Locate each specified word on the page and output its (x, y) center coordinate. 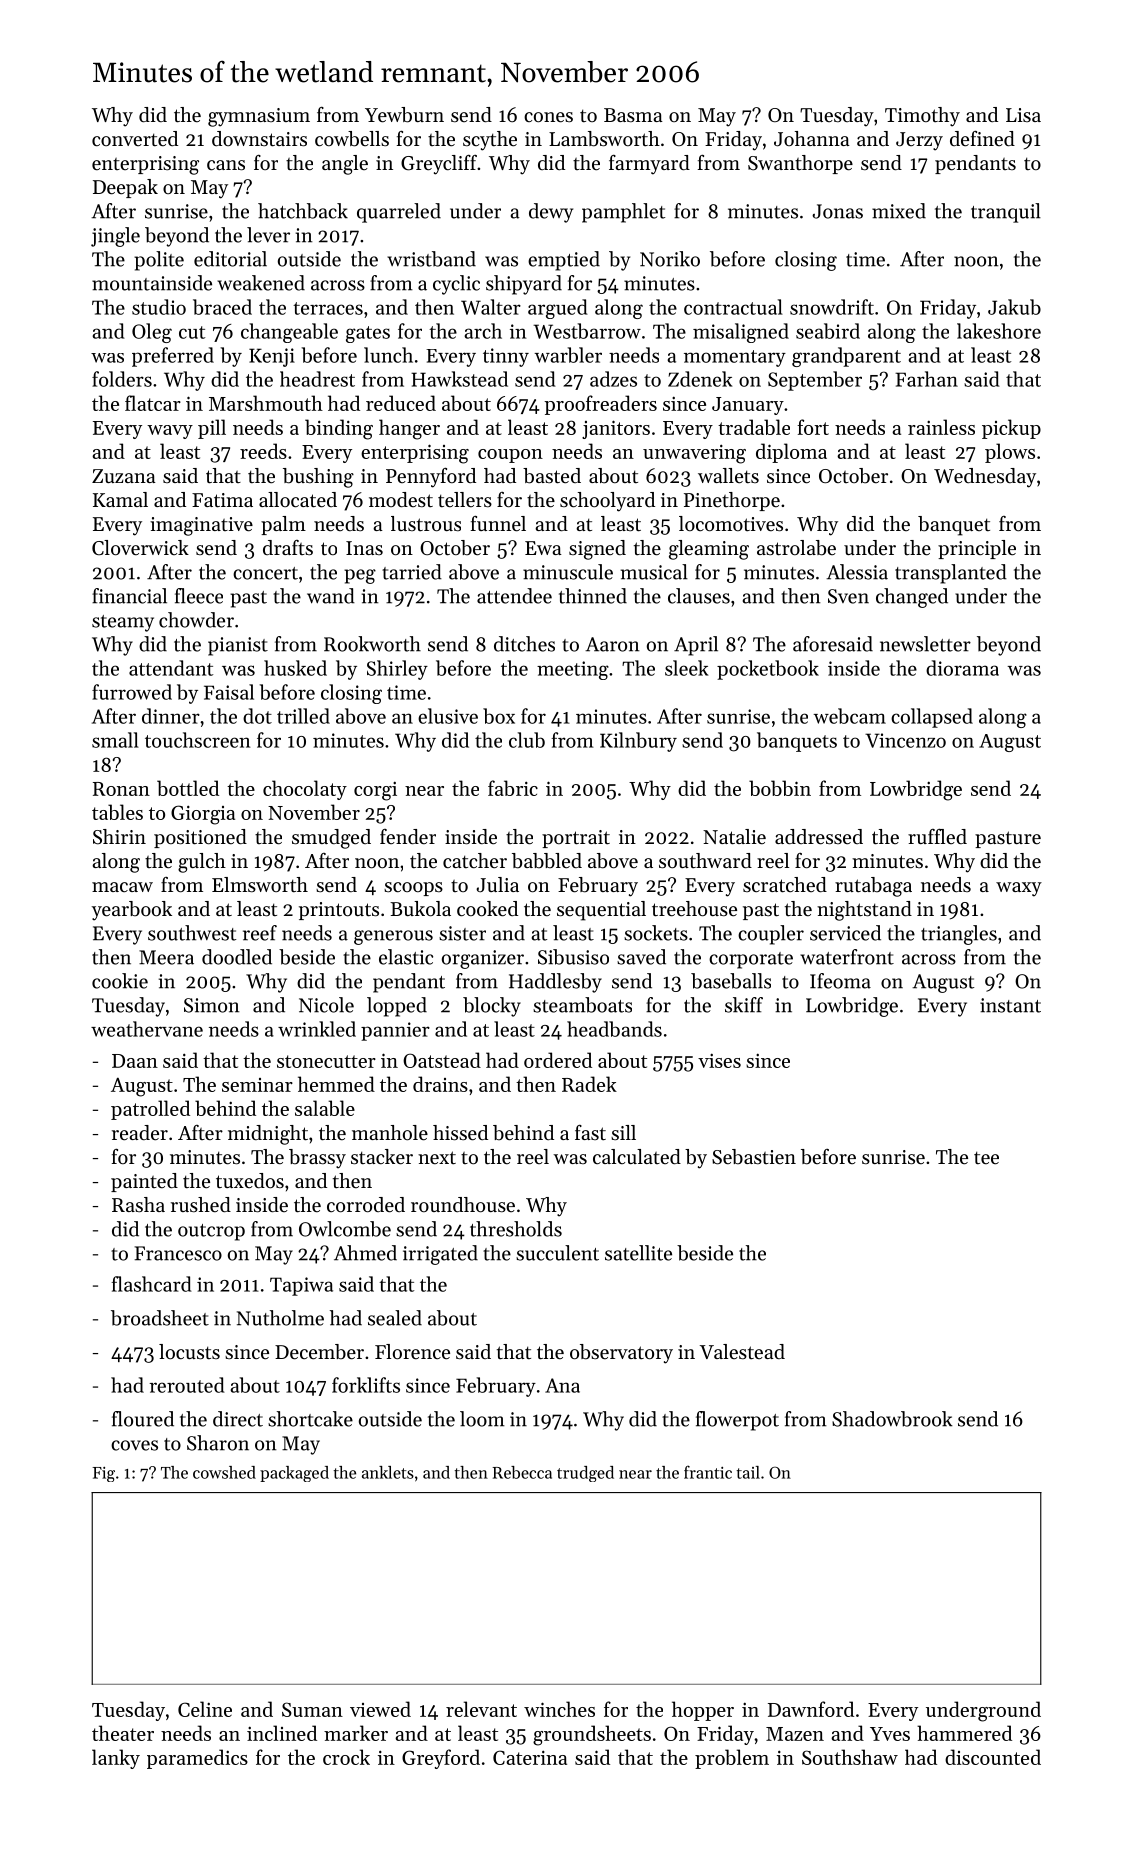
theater (123, 1733)
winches (559, 1709)
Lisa (1023, 115)
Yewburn (404, 115)
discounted (993, 1757)
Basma (633, 115)
